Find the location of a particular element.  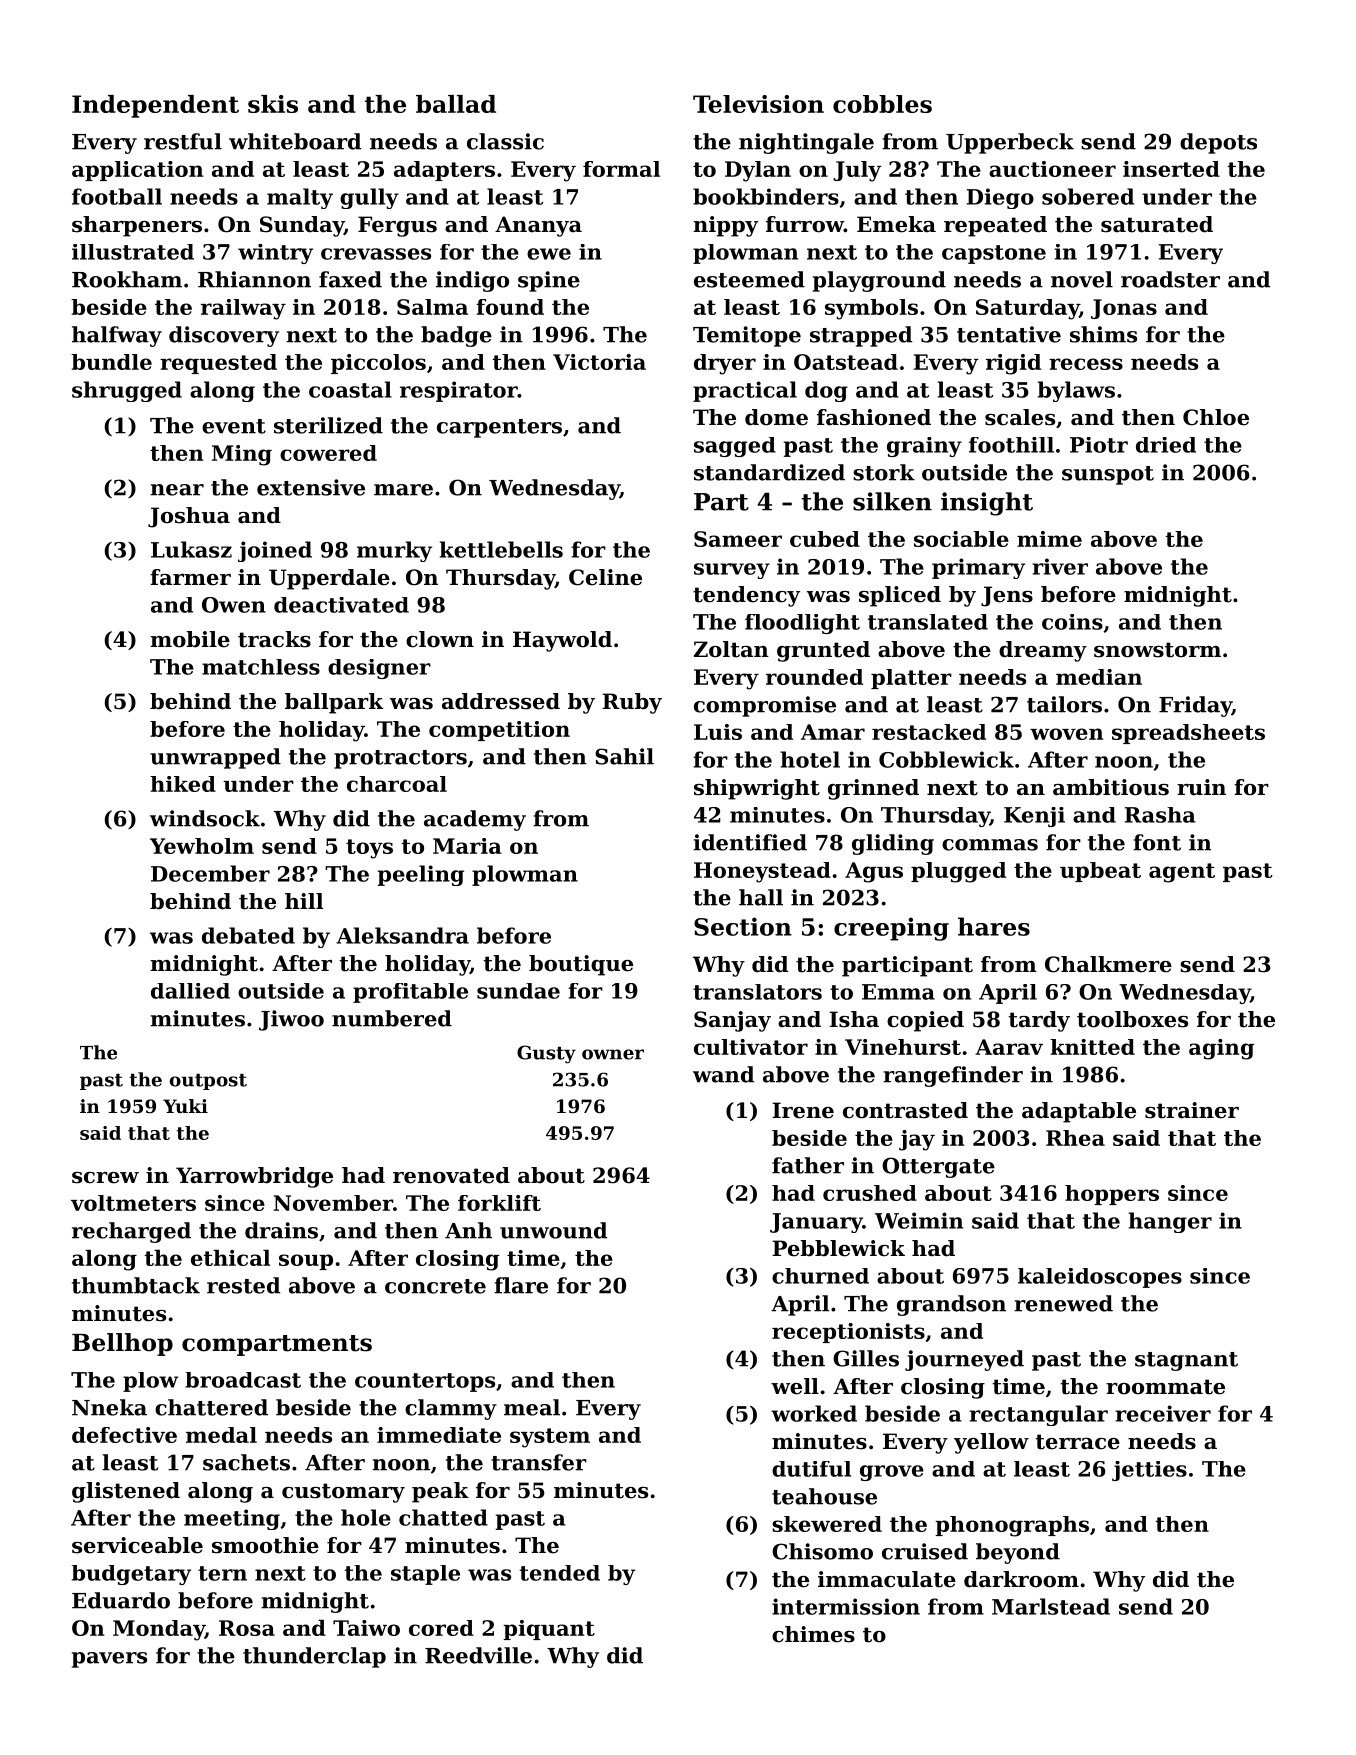

Television is located at coordinates (758, 104).
